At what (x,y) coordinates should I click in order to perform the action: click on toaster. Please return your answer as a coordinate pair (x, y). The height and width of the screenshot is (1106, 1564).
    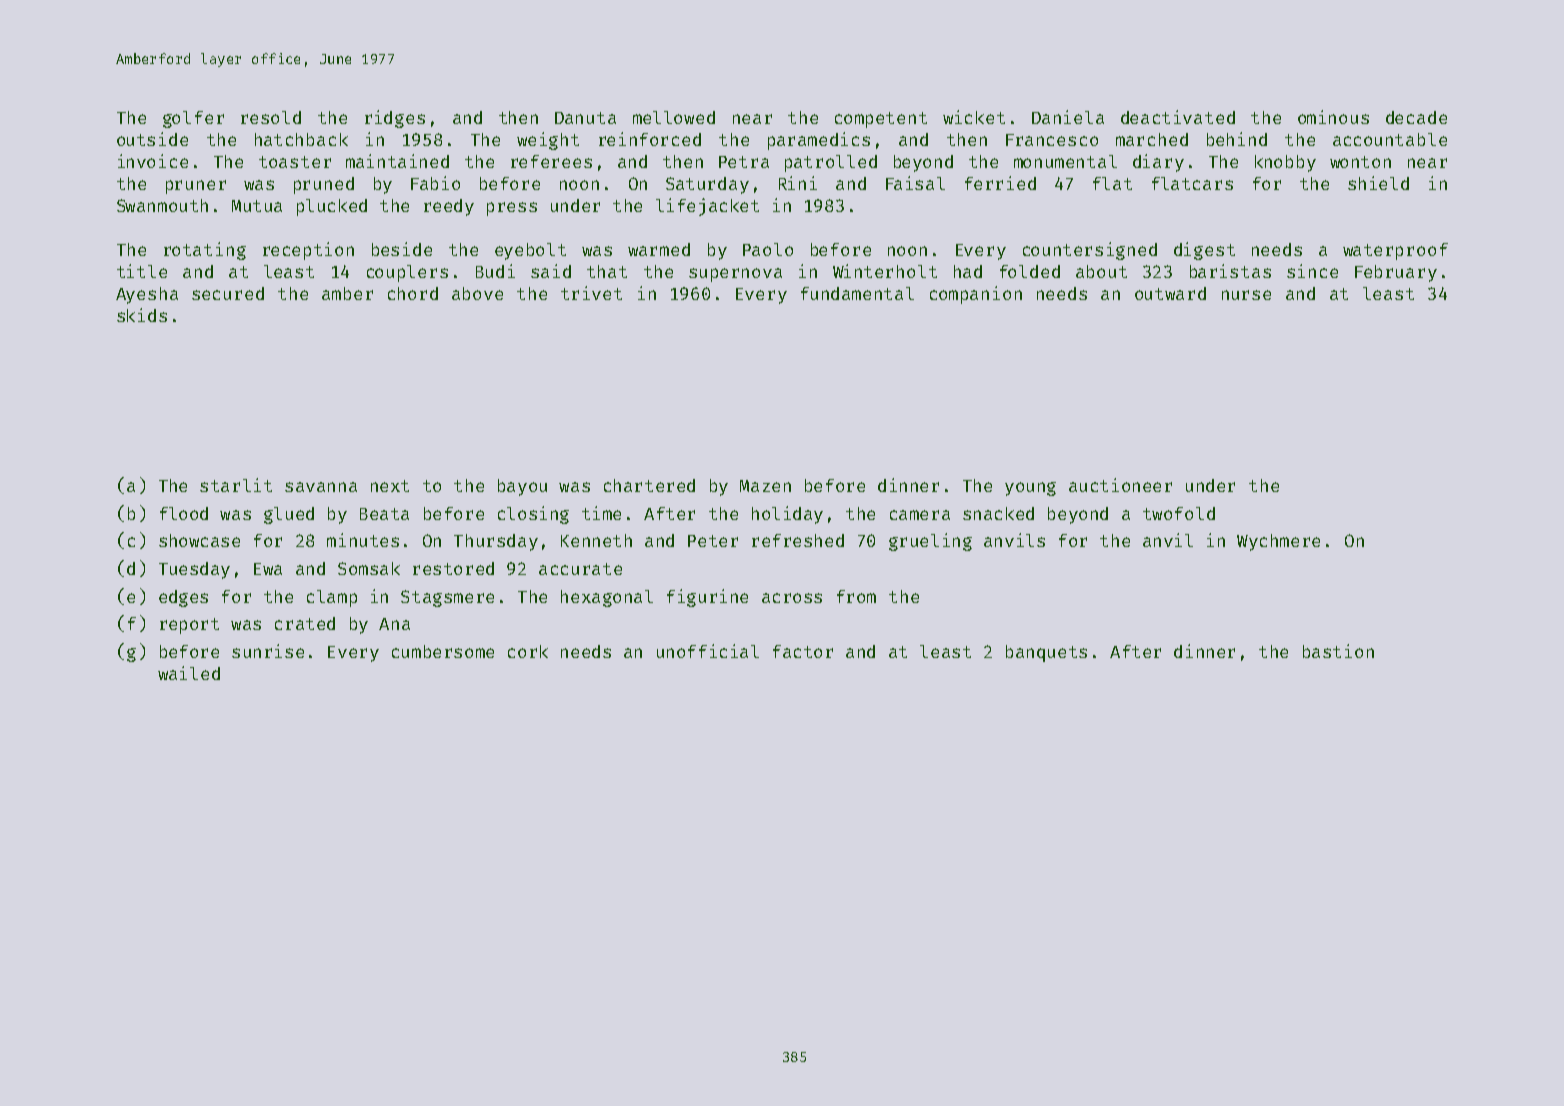
    Looking at the image, I should click on (295, 162).
